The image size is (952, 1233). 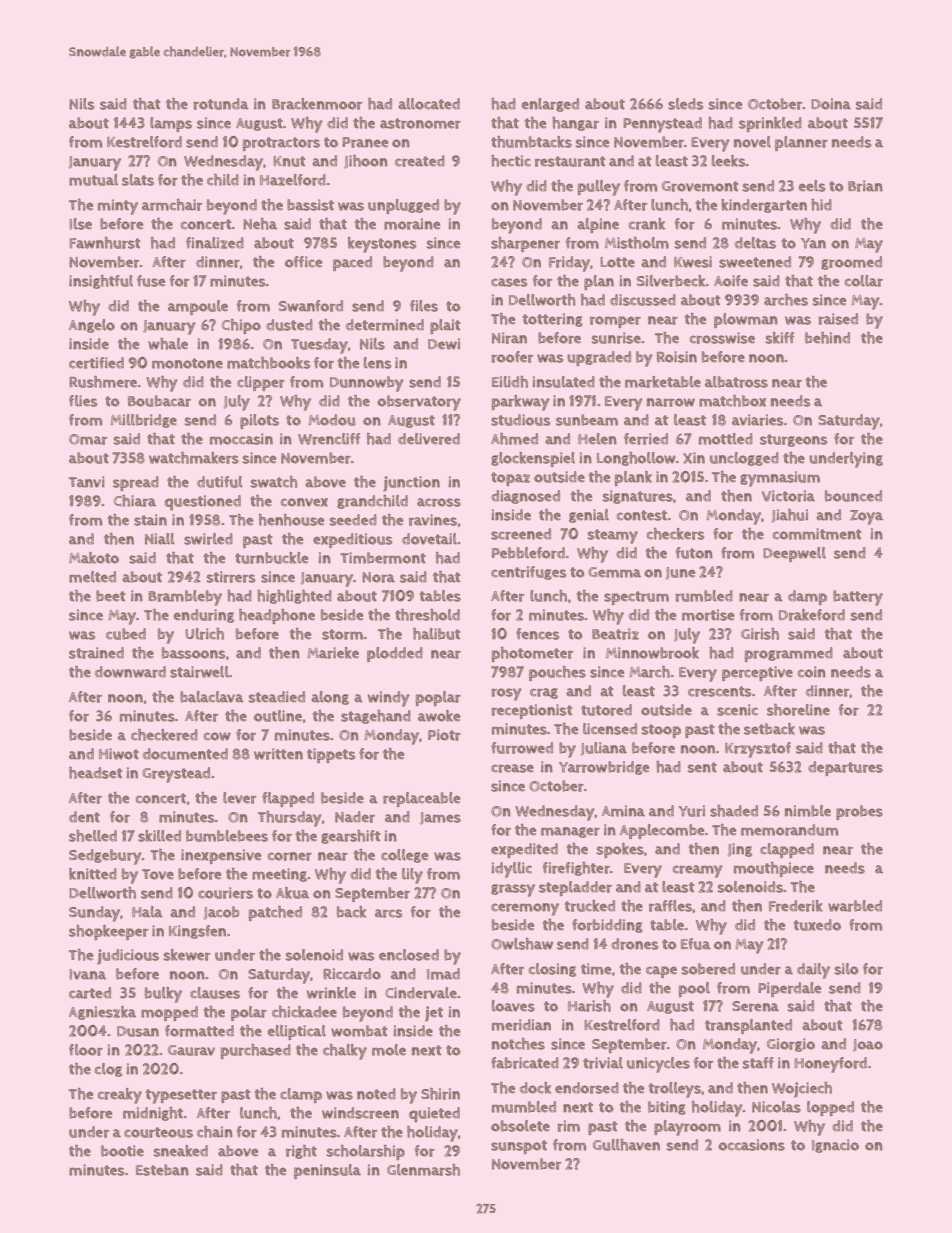 I want to click on memorandum, so click(x=789, y=830).
